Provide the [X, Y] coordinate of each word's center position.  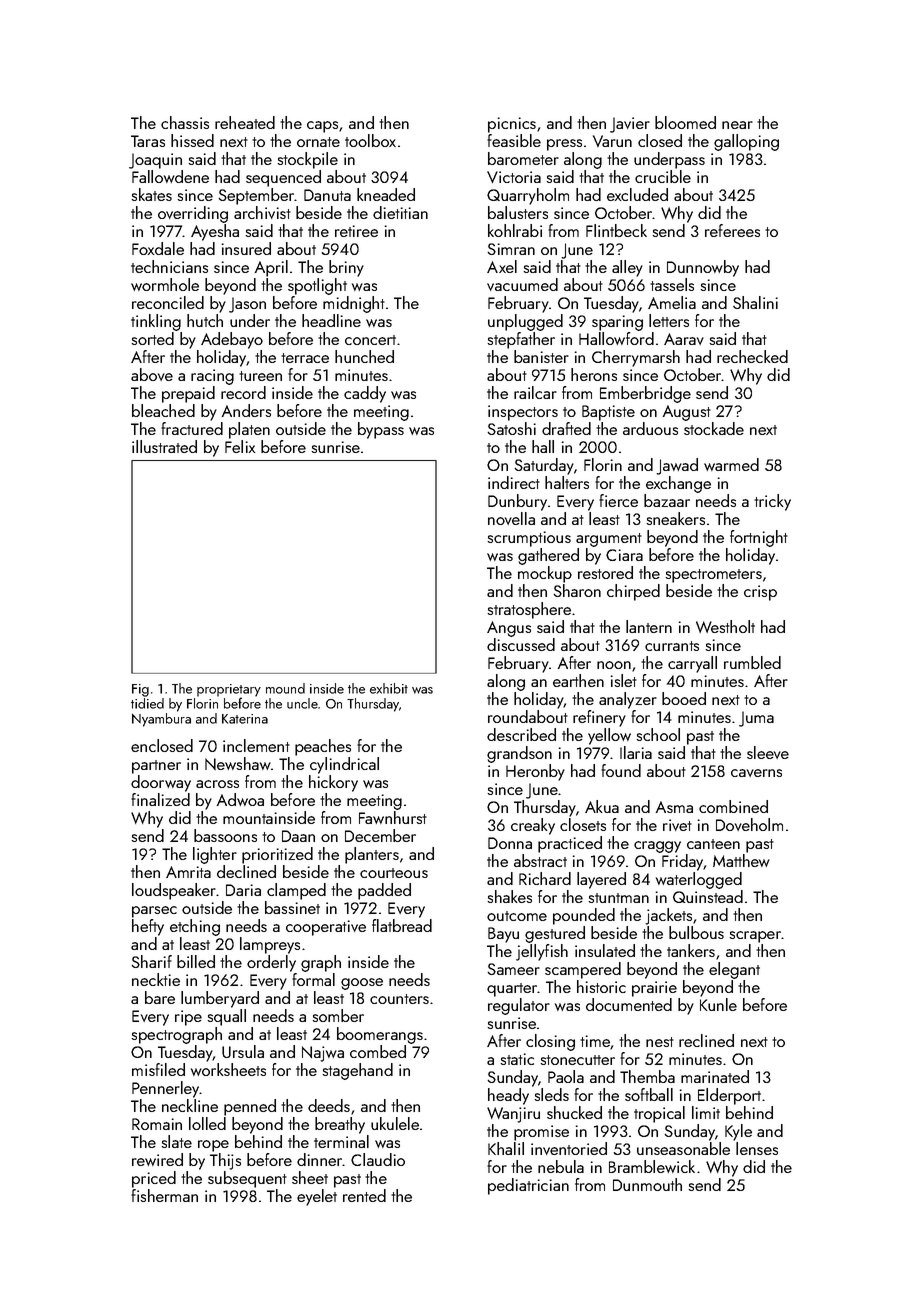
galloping [746, 142]
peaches [323, 747]
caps [322, 127]
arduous [650, 428]
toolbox [370, 140]
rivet [677, 825]
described [521, 734]
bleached [163, 410]
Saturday [544, 466]
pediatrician [528, 1186]
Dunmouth [647, 1184]
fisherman [164, 1195]
